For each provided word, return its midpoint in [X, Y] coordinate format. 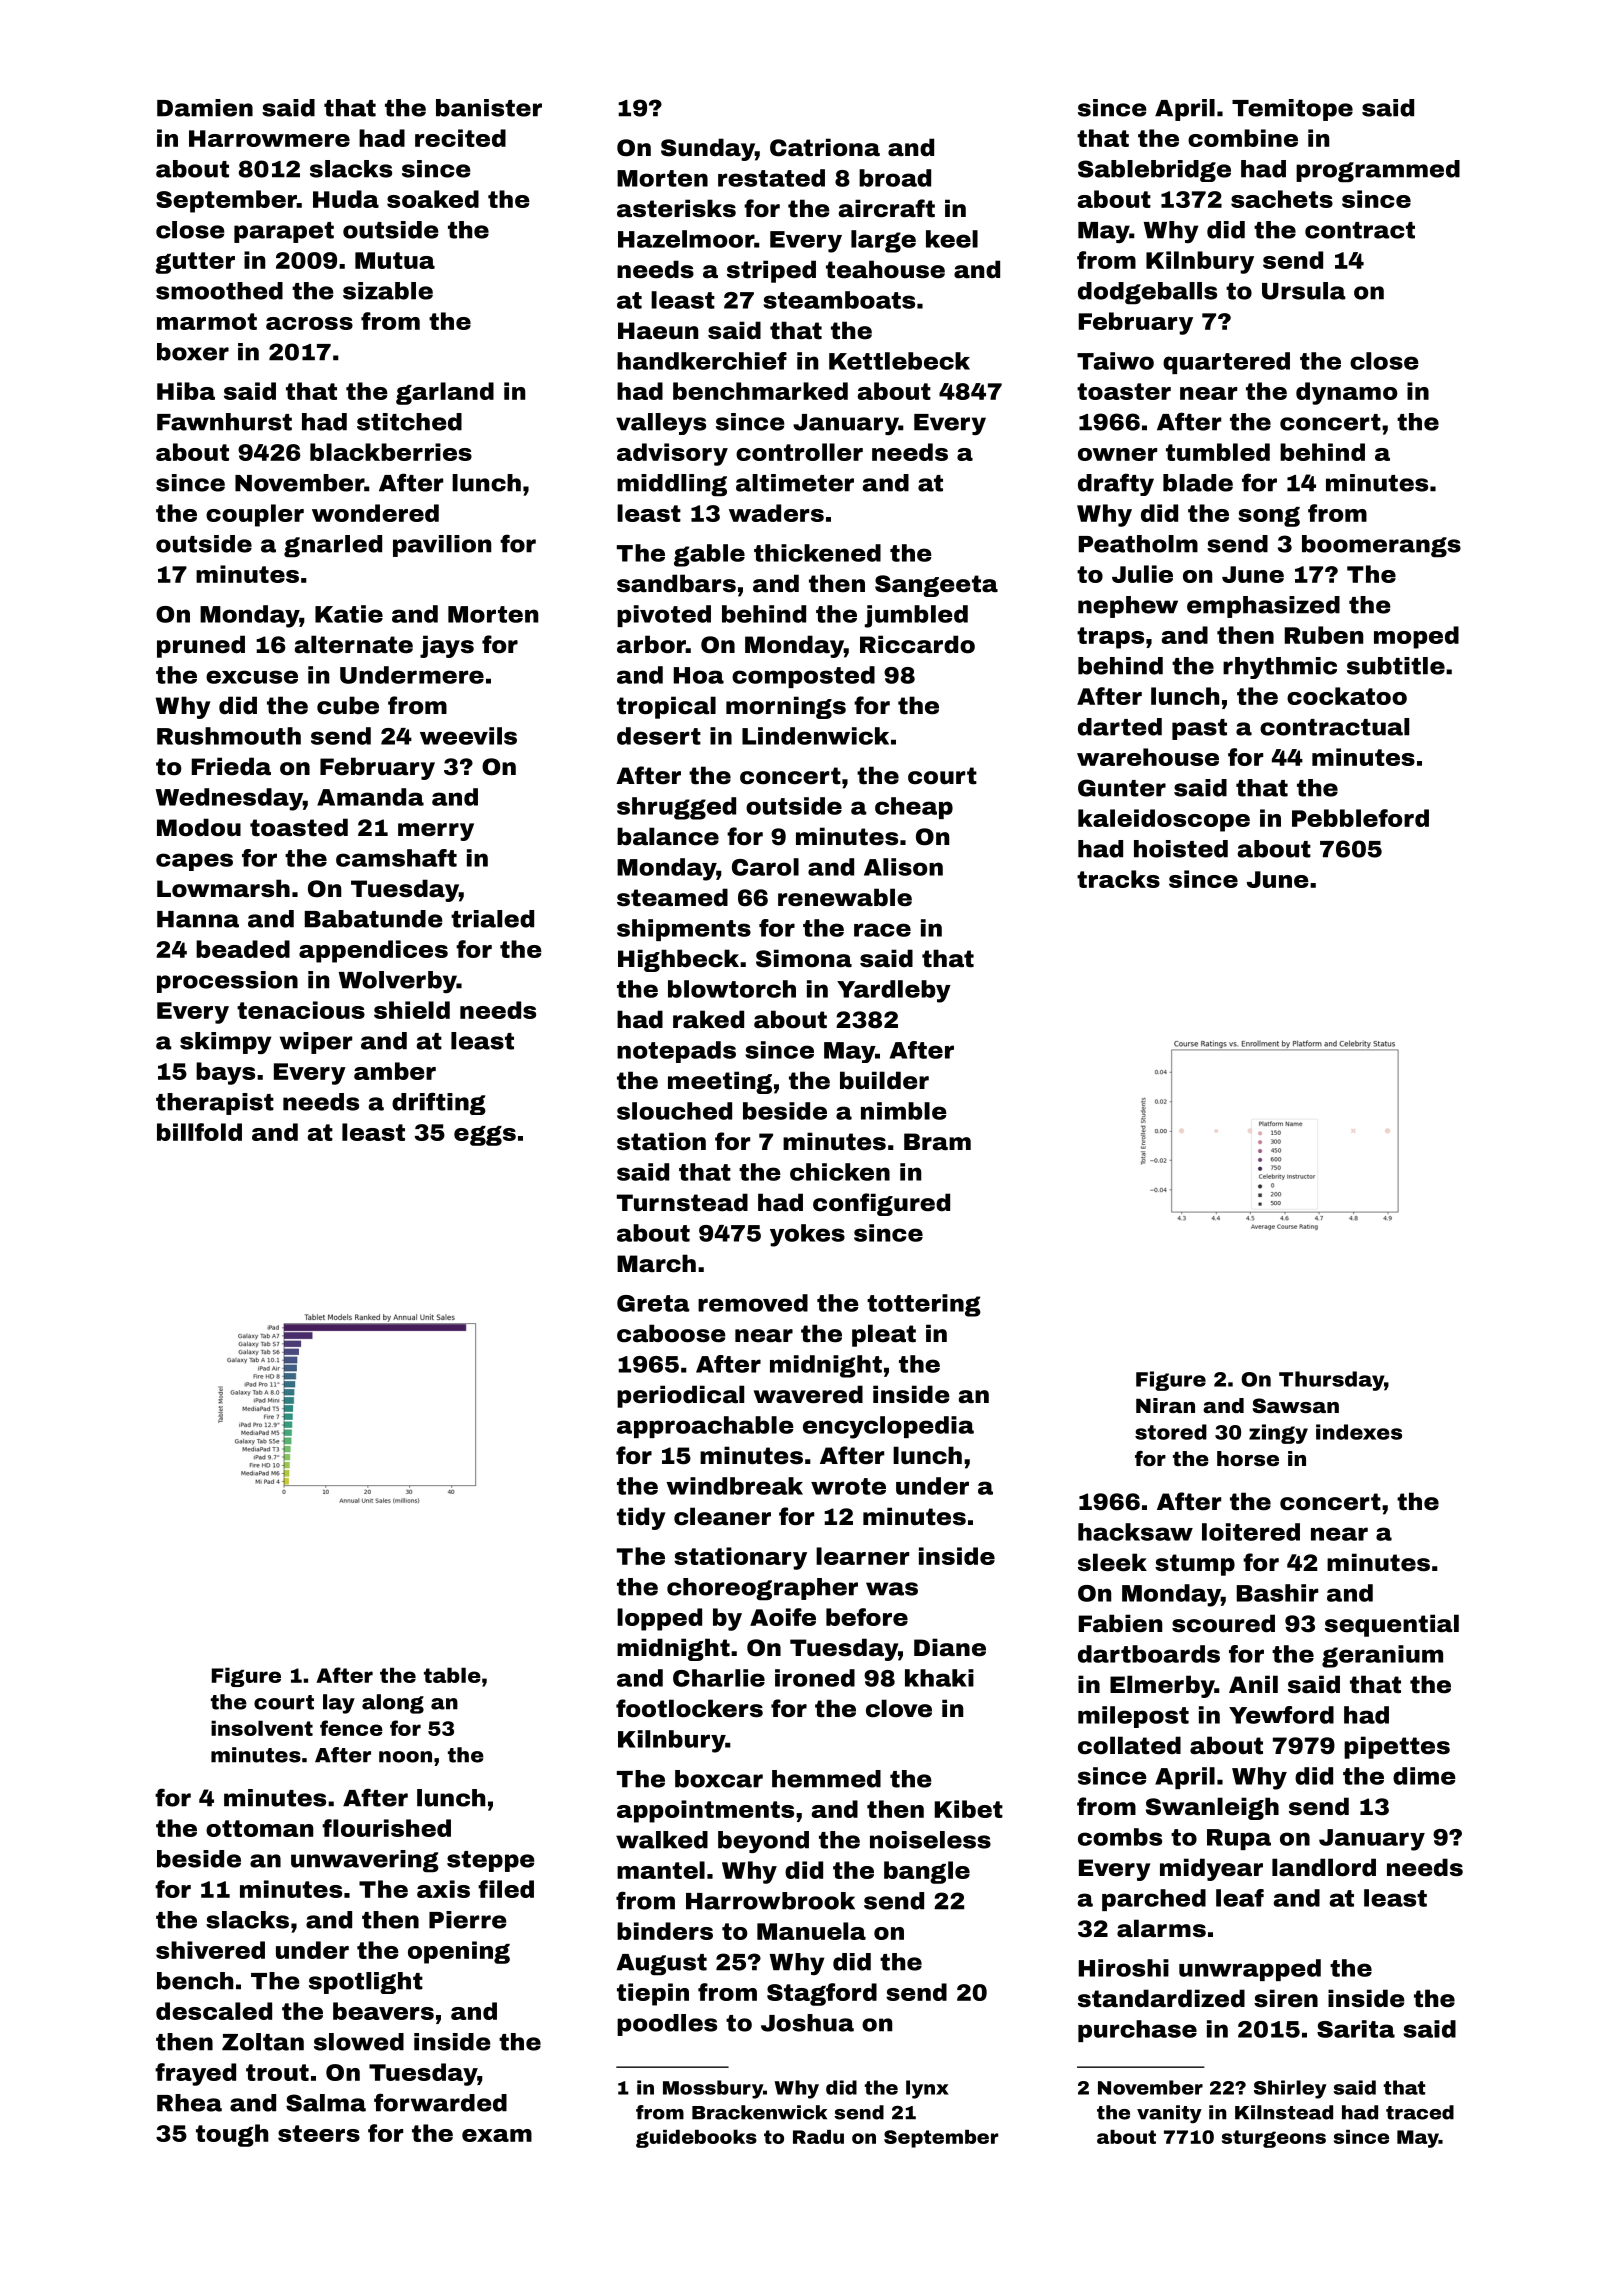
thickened [817, 553]
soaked [433, 199]
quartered [1226, 363]
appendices [373, 951]
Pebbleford [1360, 818]
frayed [195, 2074]
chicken [840, 1172]
